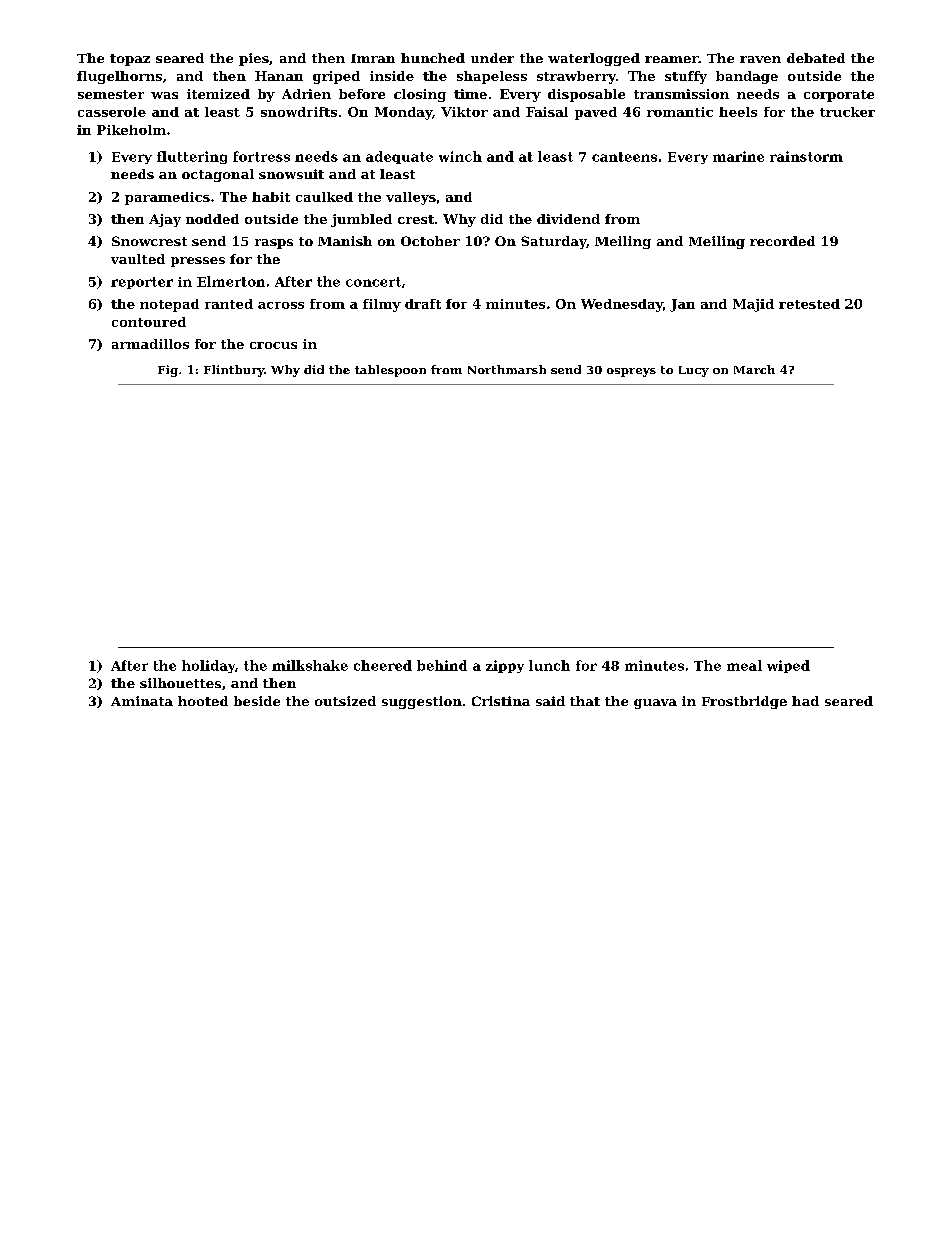  What do you see at coordinates (180, 683) in the page?
I see `silhouettes` at bounding box center [180, 683].
